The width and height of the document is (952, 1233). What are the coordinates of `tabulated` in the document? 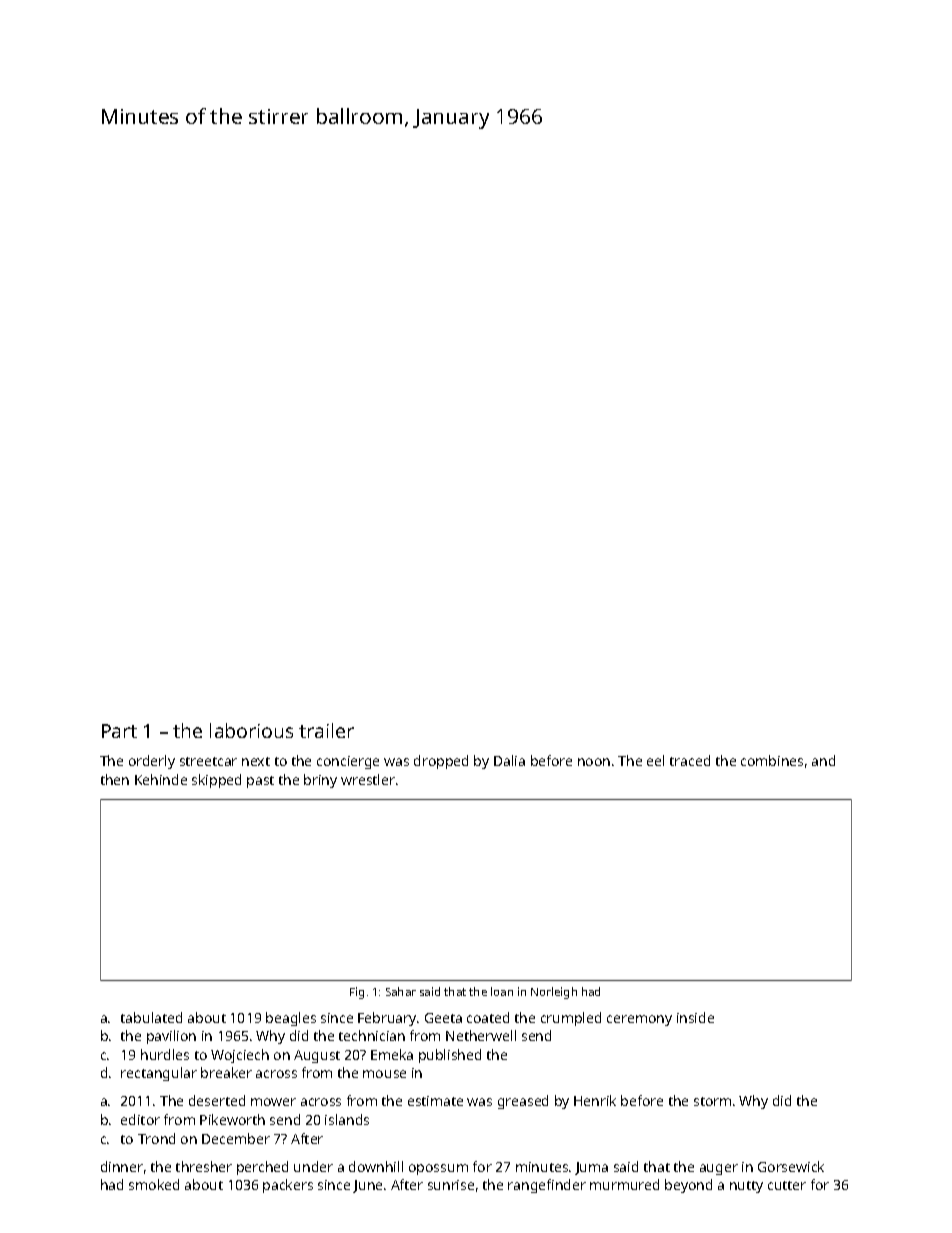 It's located at (151, 1017).
